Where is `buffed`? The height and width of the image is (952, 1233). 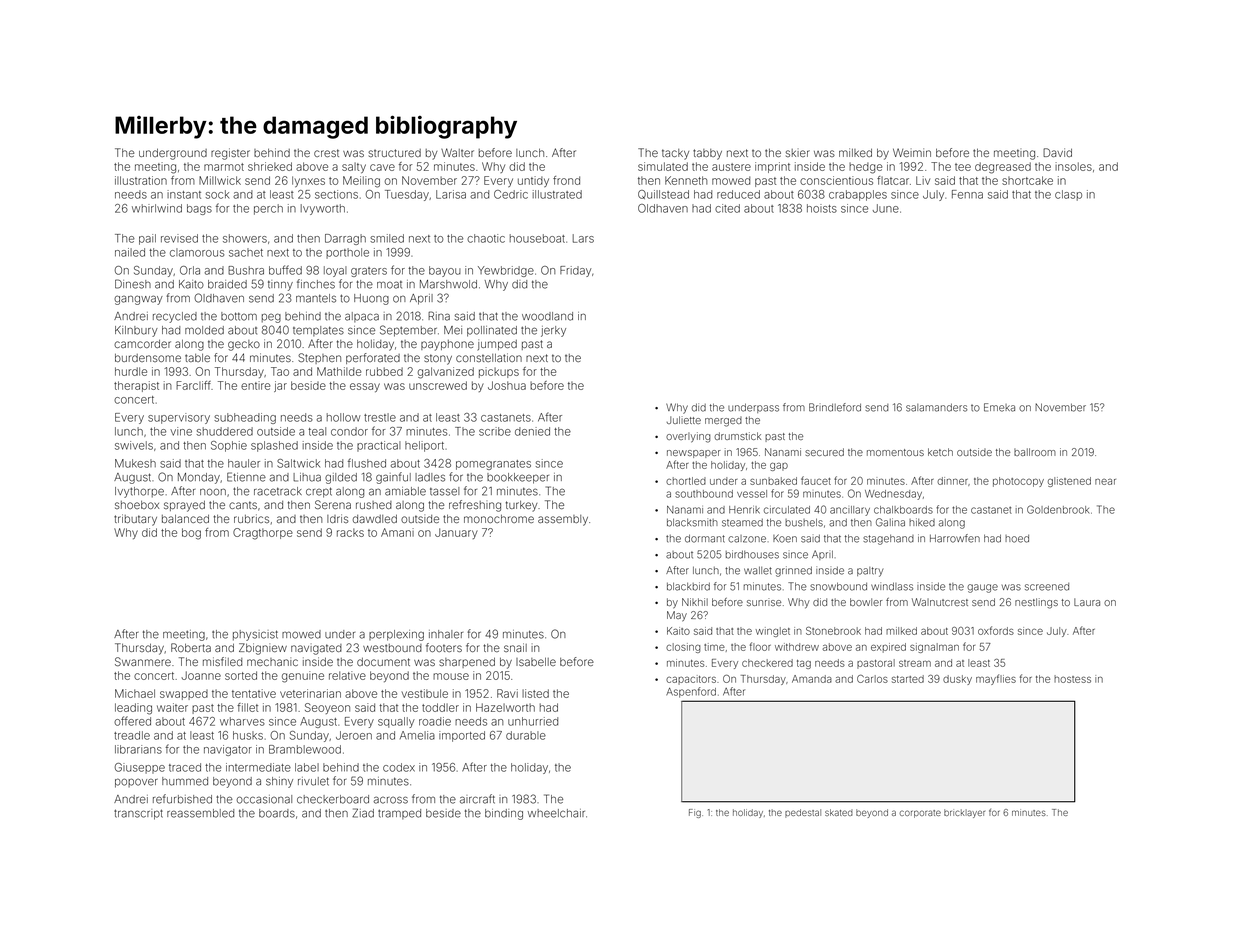
buffed is located at coordinates (285, 270).
